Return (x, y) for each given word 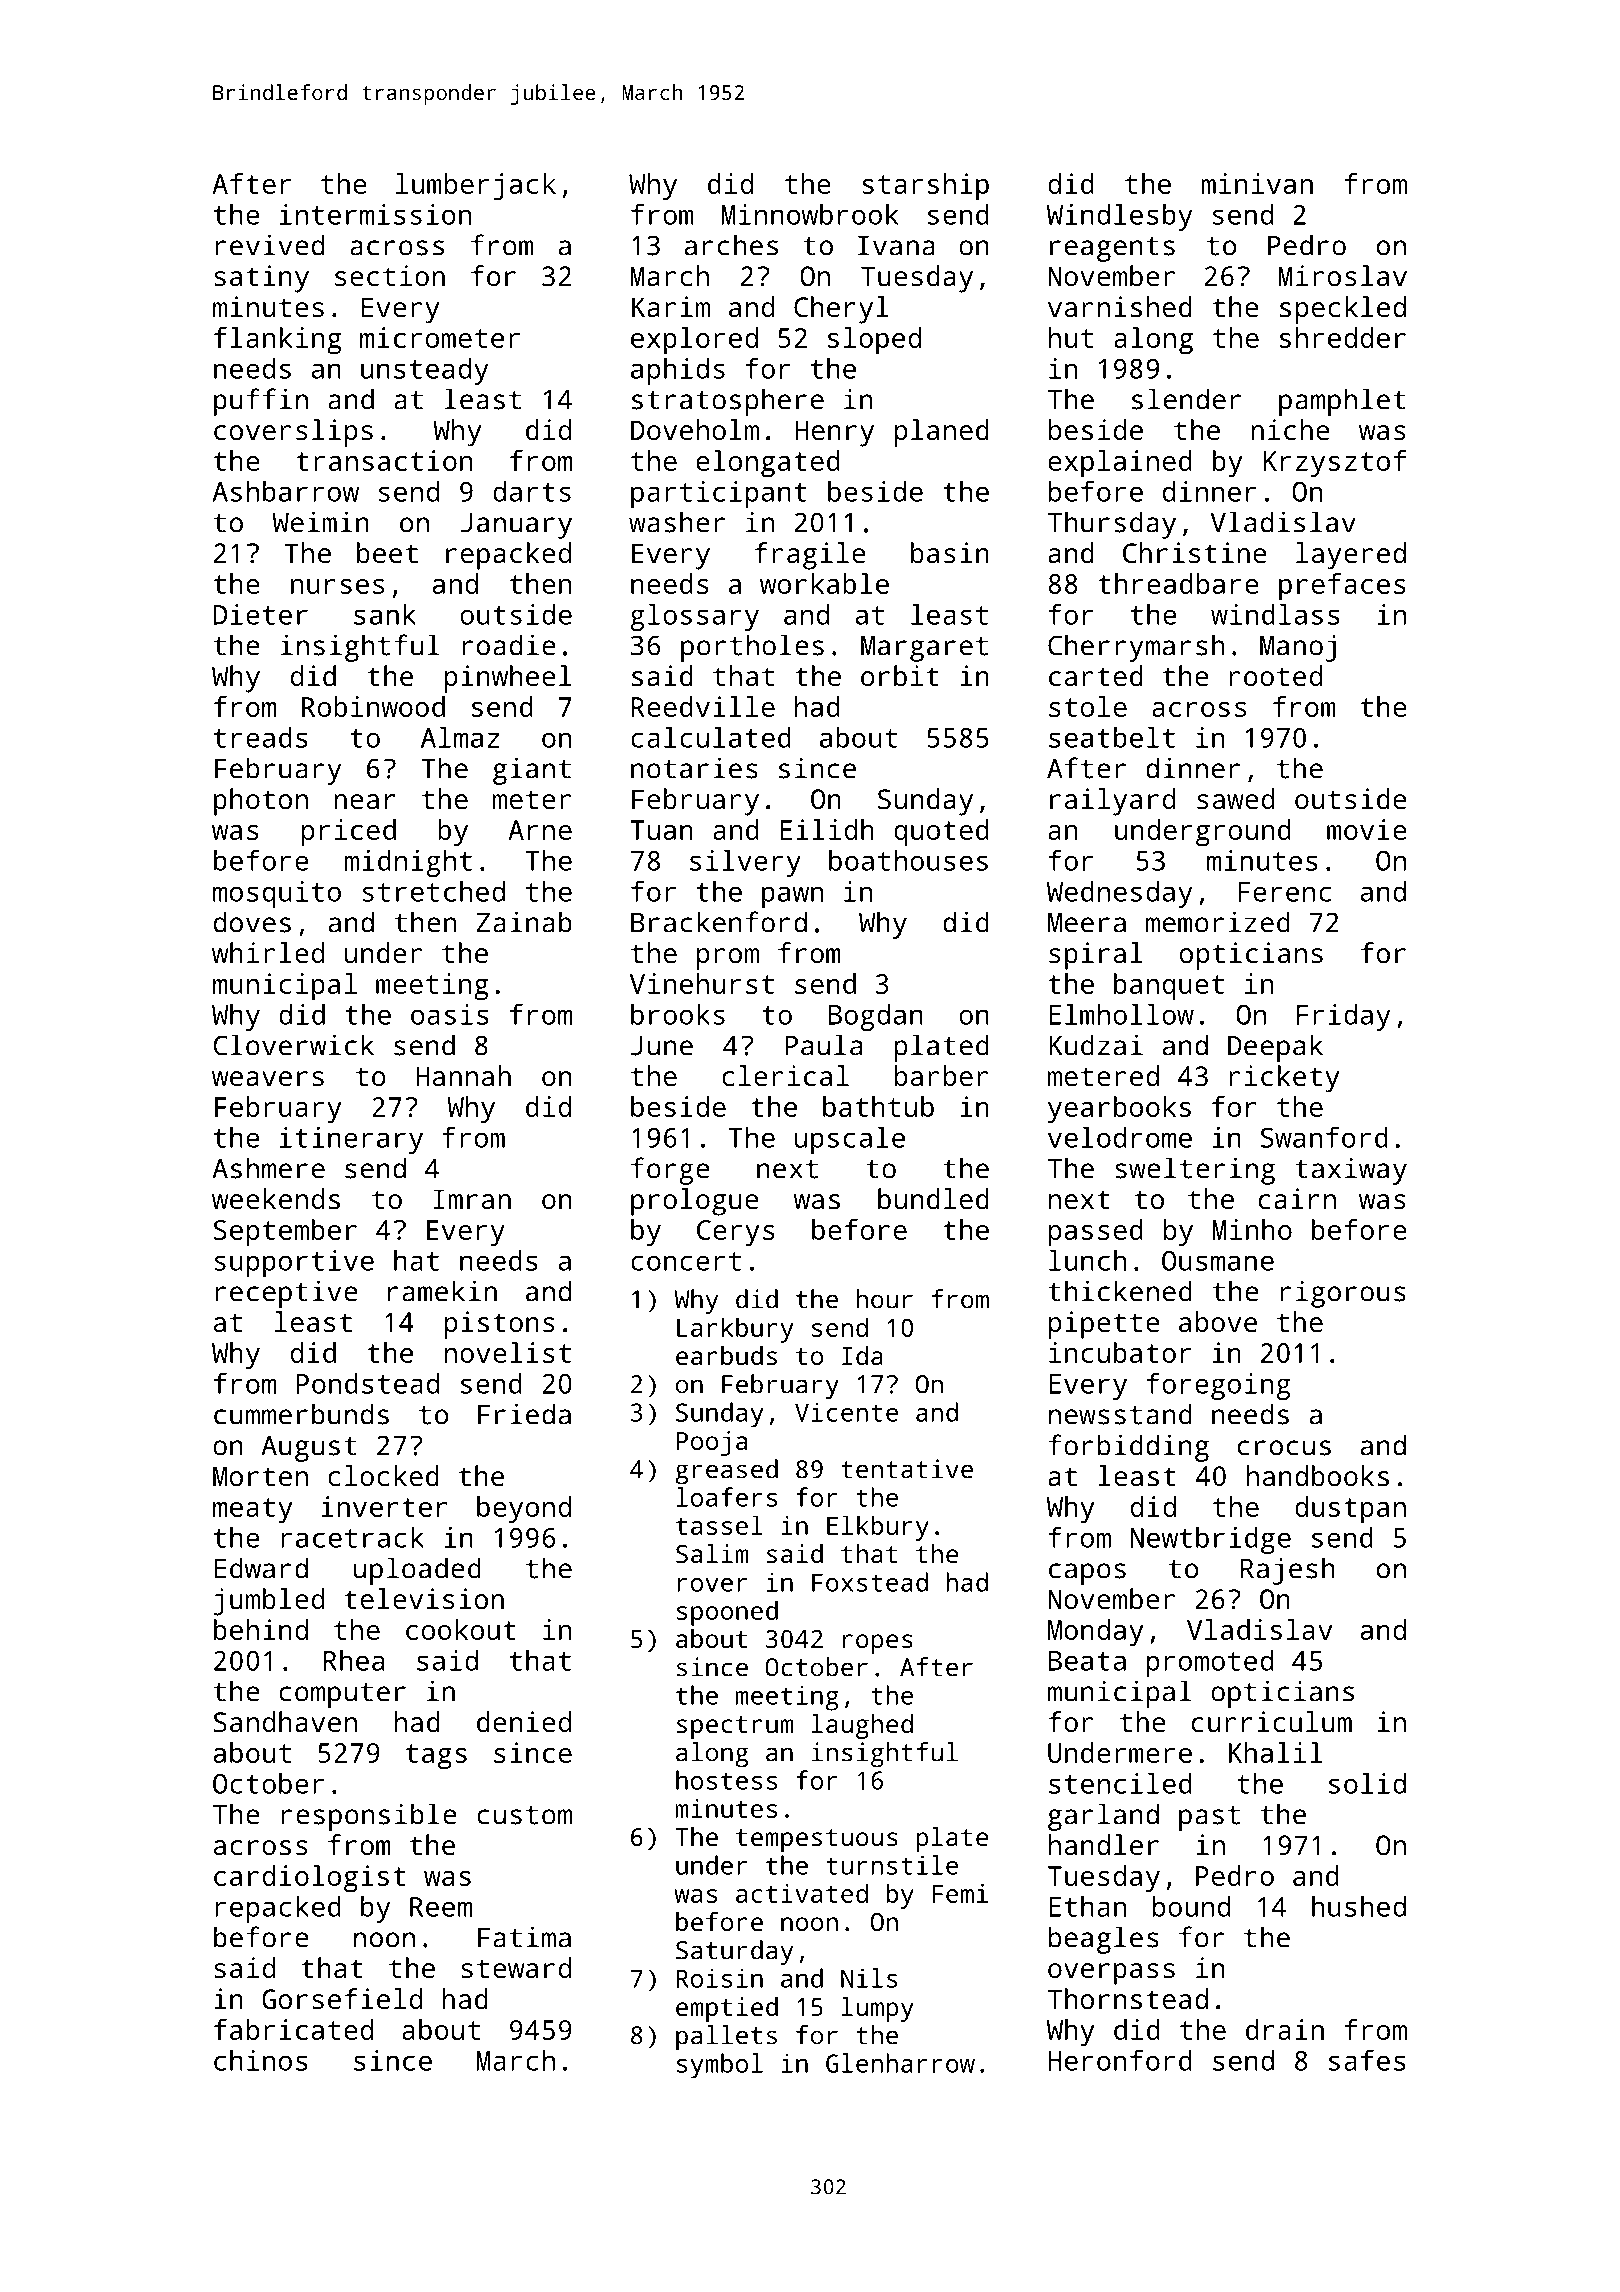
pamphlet (1342, 402)
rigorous (1343, 1294)
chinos (261, 2060)
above (1218, 1321)
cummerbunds (301, 1414)
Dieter (261, 614)
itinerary (351, 1140)
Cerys (736, 1233)
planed (942, 433)
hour (884, 1299)
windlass (1275, 614)
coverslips (293, 433)
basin (950, 553)
